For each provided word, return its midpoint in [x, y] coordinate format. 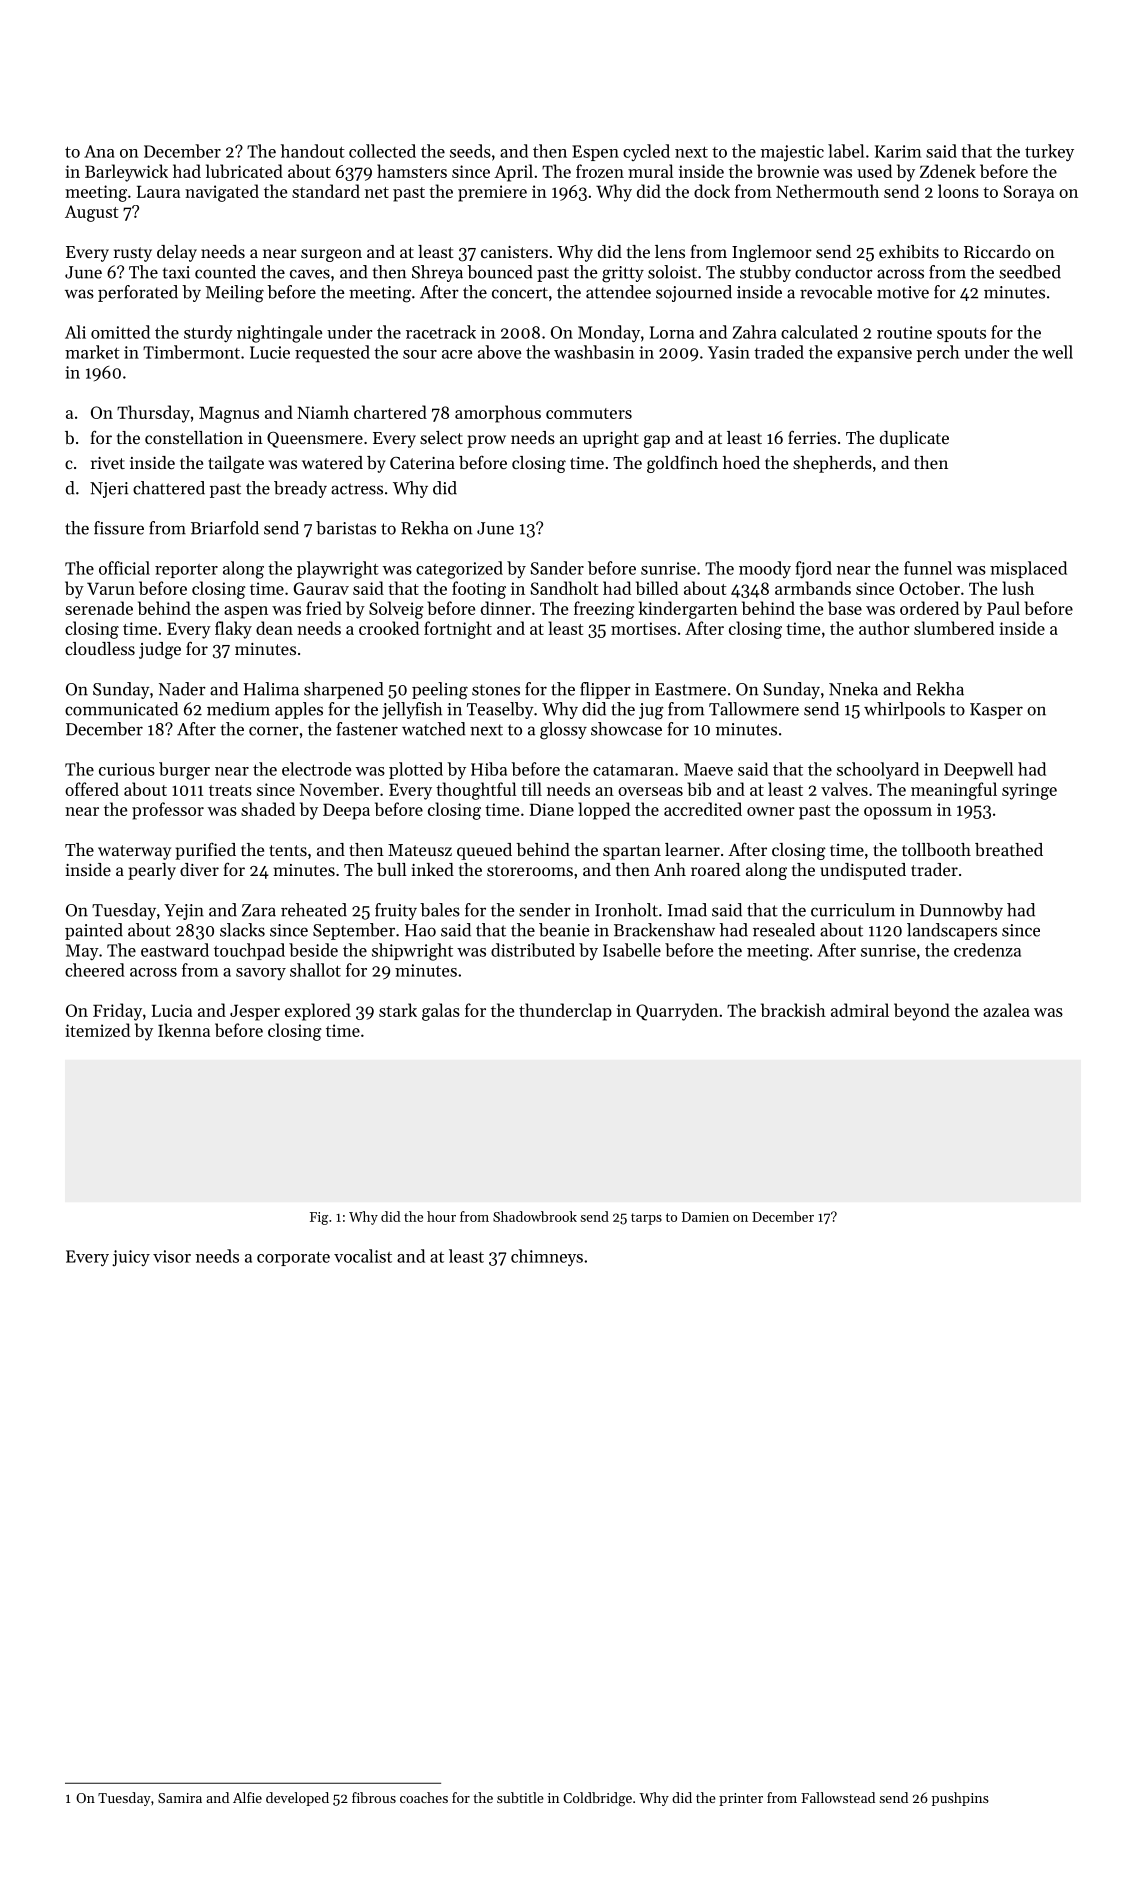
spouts [961, 335]
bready [300, 489]
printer [741, 1799]
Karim [898, 151]
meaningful [954, 791]
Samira [180, 1798]
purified [205, 851]
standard [326, 191]
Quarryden [677, 1012]
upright [611, 439]
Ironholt [626, 910]
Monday [609, 333]
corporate [293, 1259]
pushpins [960, 1799]
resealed [784, 930]
